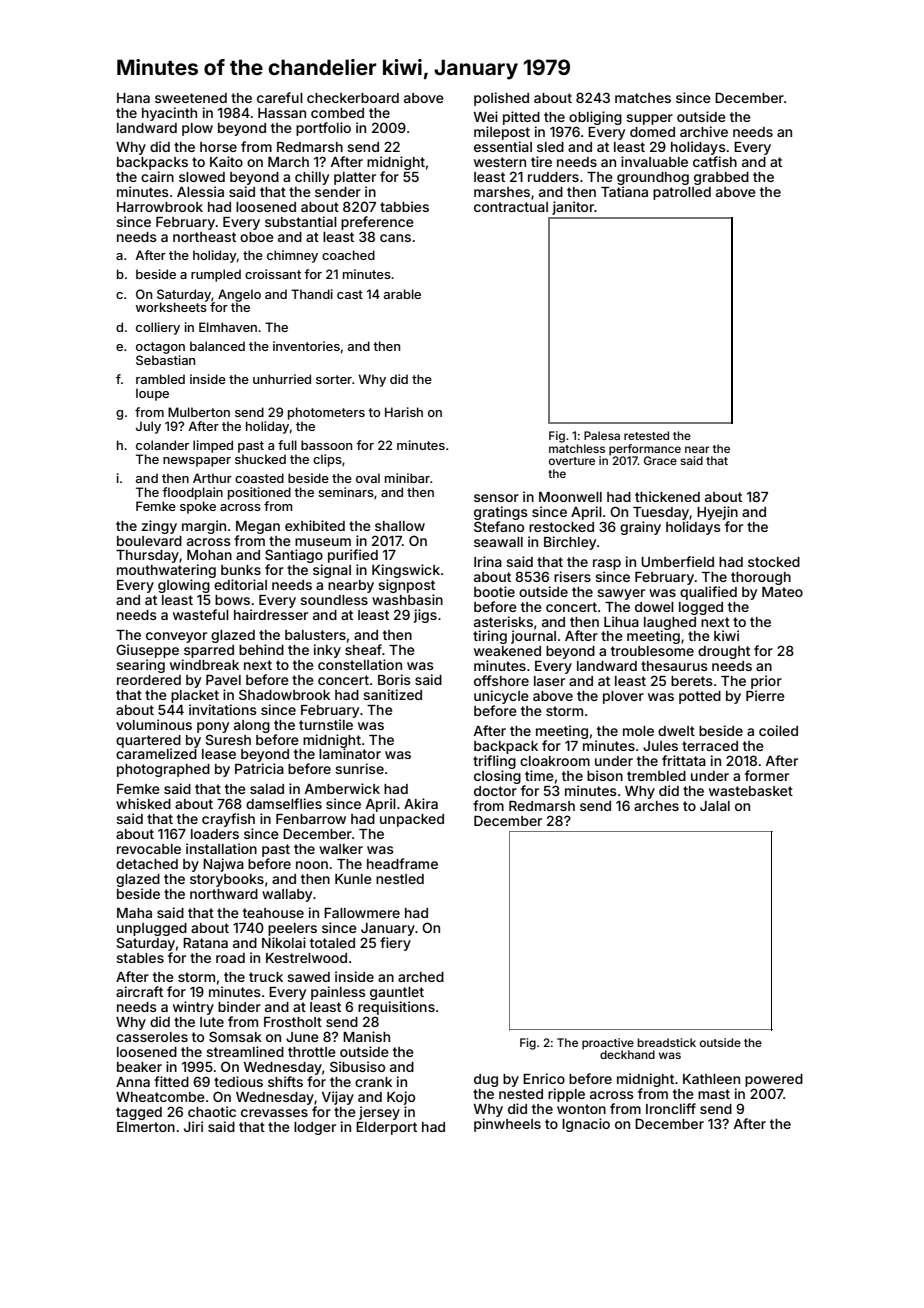  What do you see at coordinates (607, 564) in the screenshot?
I see `rasp` at bounding box center [607, 564].
